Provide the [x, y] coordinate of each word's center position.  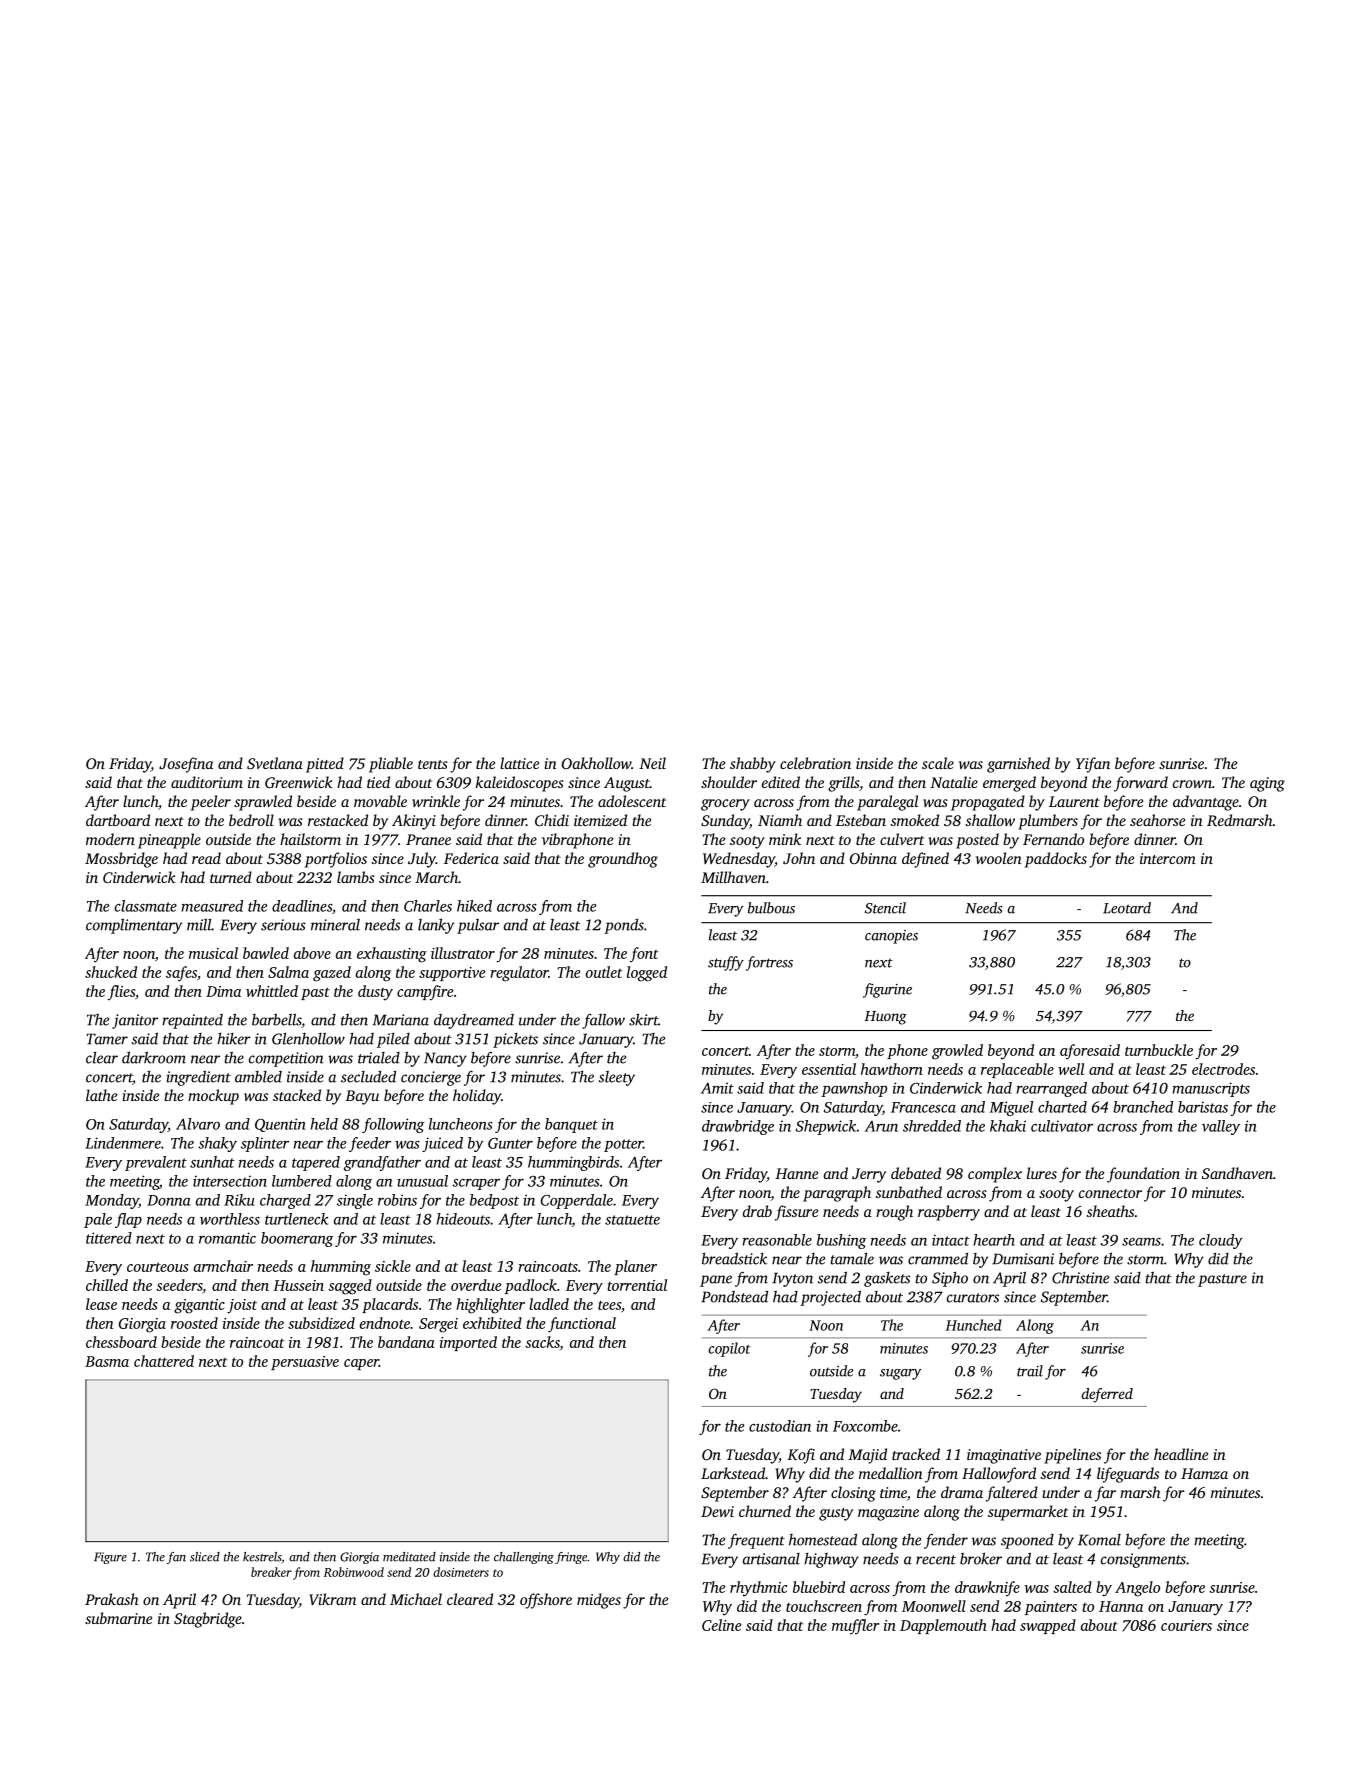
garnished [1018, 765]
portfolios [336, 860]
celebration [815, 763]
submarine [118, 1618]
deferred [1107, 1395]
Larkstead [733, 1473]
